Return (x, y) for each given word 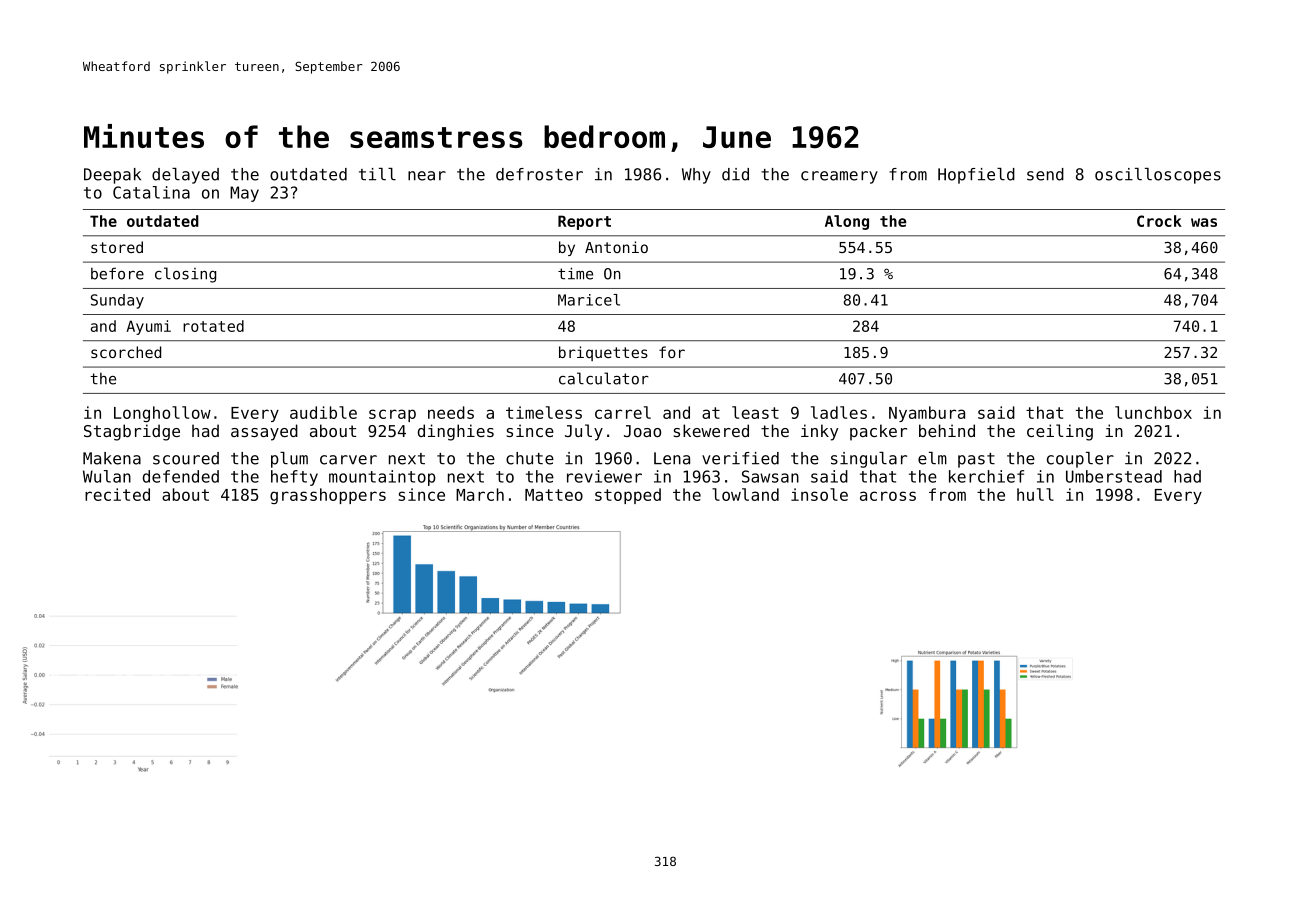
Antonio (616, 247)
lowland (745, 494)
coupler (1080, 460)
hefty (294, 478)
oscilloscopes (1158, 176)
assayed (264, 432)
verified (740, 458)
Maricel (589, 300)
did (735, 174)
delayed (185, 176)
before (117, 273)
